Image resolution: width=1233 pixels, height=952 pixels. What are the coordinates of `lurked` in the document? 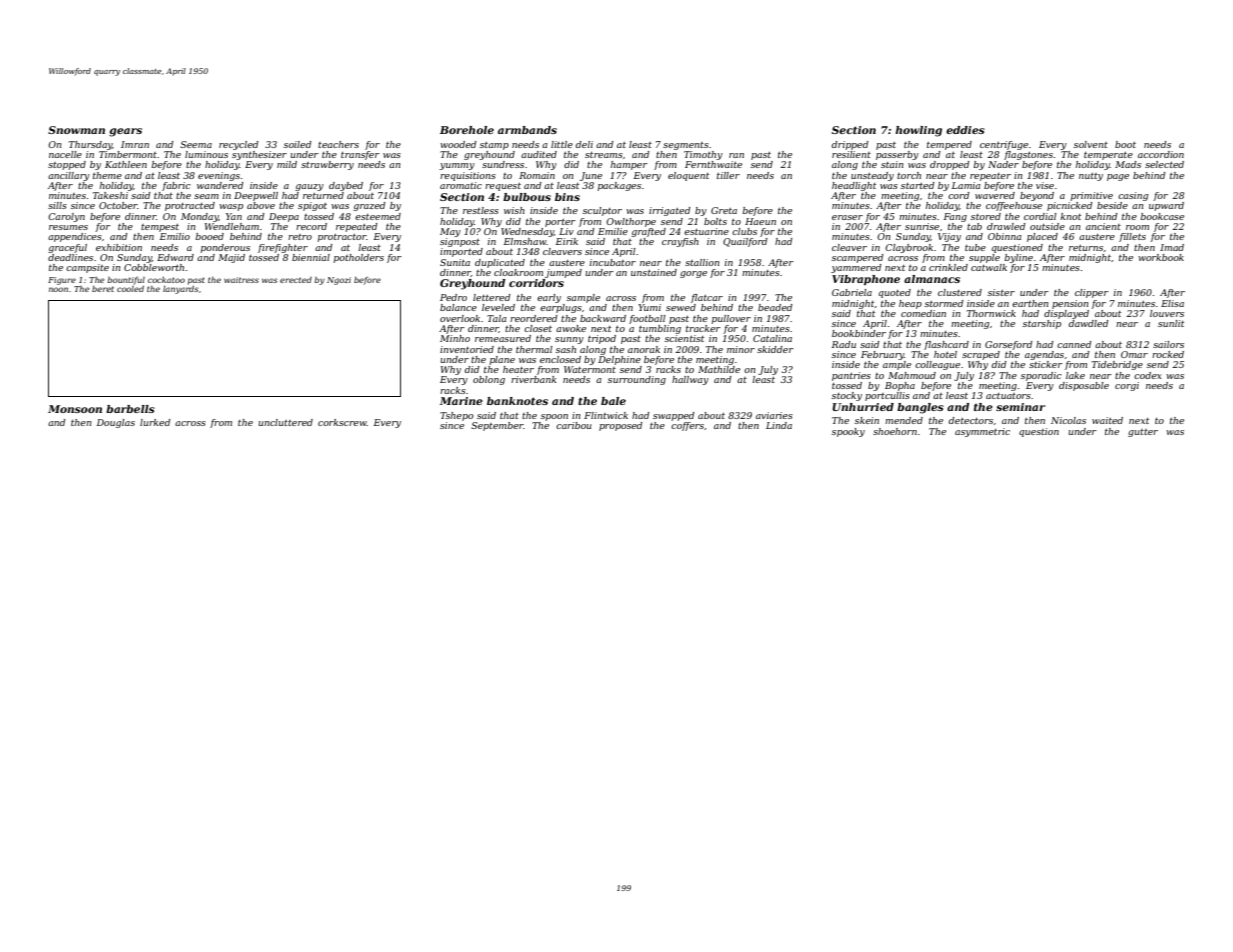 It's located at (155, 422).
